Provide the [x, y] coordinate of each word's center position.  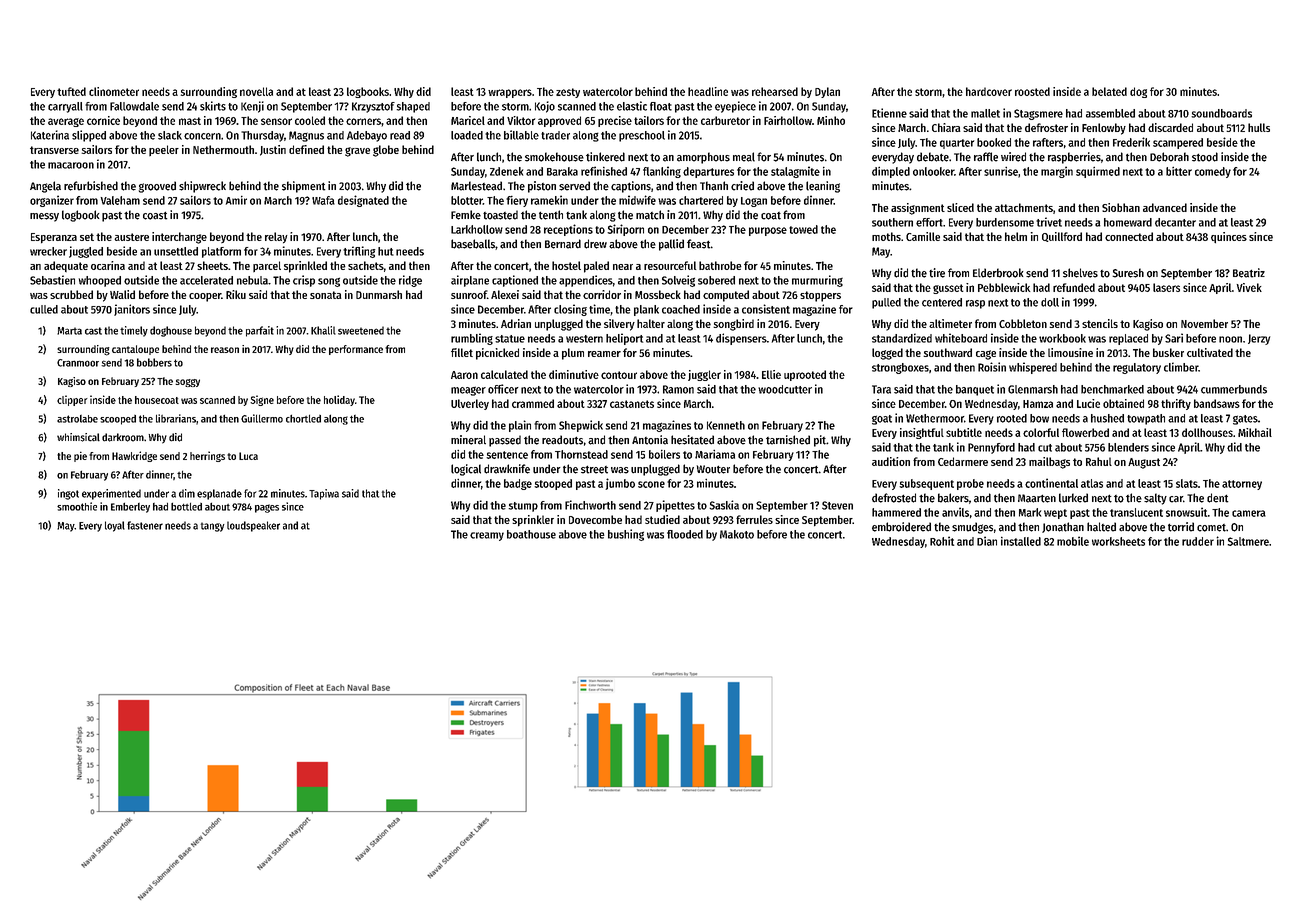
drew [595, 244]
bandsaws [1217, 403]
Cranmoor [78, 363]
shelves [1080, 273]
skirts [213, 106]
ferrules [754, 519]
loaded [467, 135]
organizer [52, 201]
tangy [213, 527]
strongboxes [900, 368]
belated [1109, 91]
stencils [1100, 323]
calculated [504, 374]
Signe [262, 400]
